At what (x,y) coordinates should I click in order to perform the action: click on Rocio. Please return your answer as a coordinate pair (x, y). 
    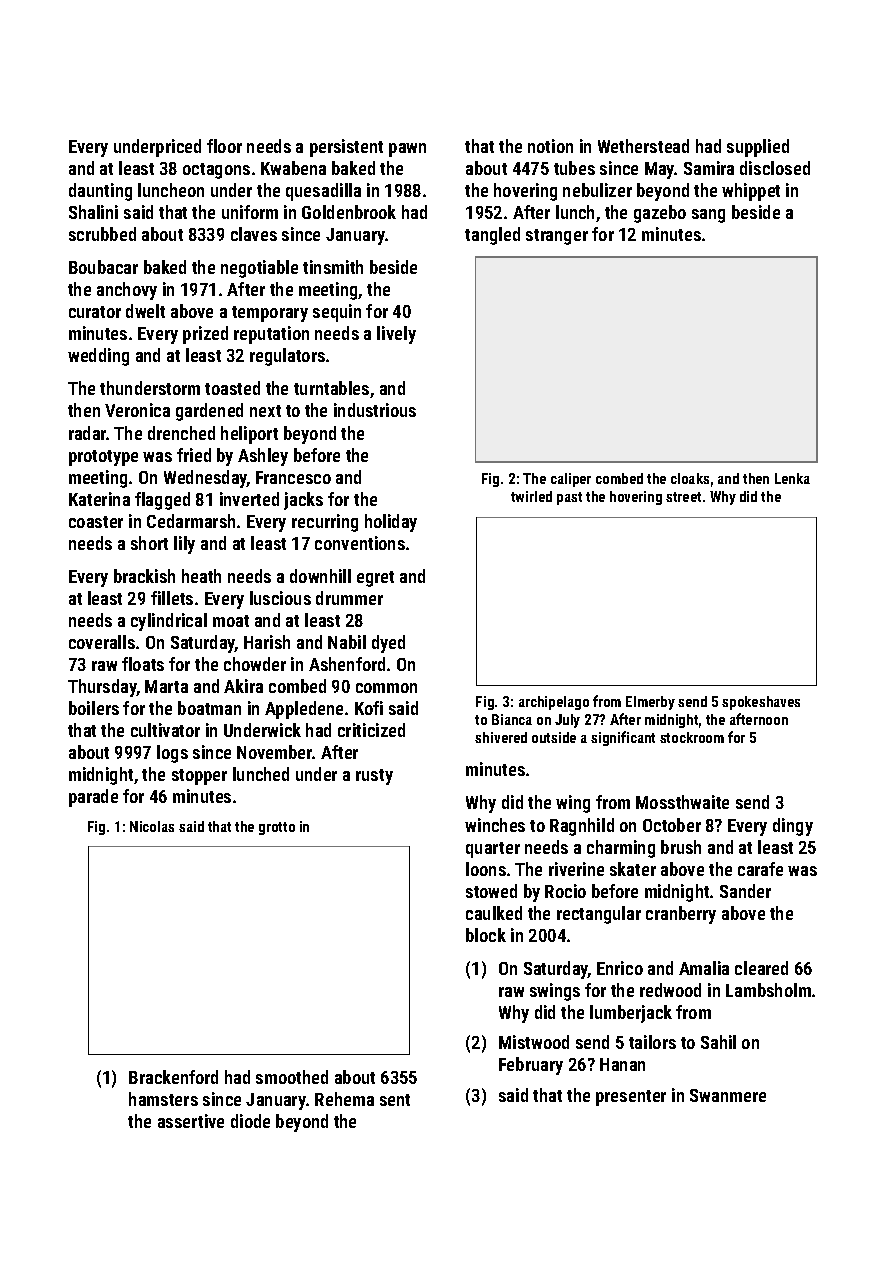
    Looking at the image, I should click on (565, 891).
